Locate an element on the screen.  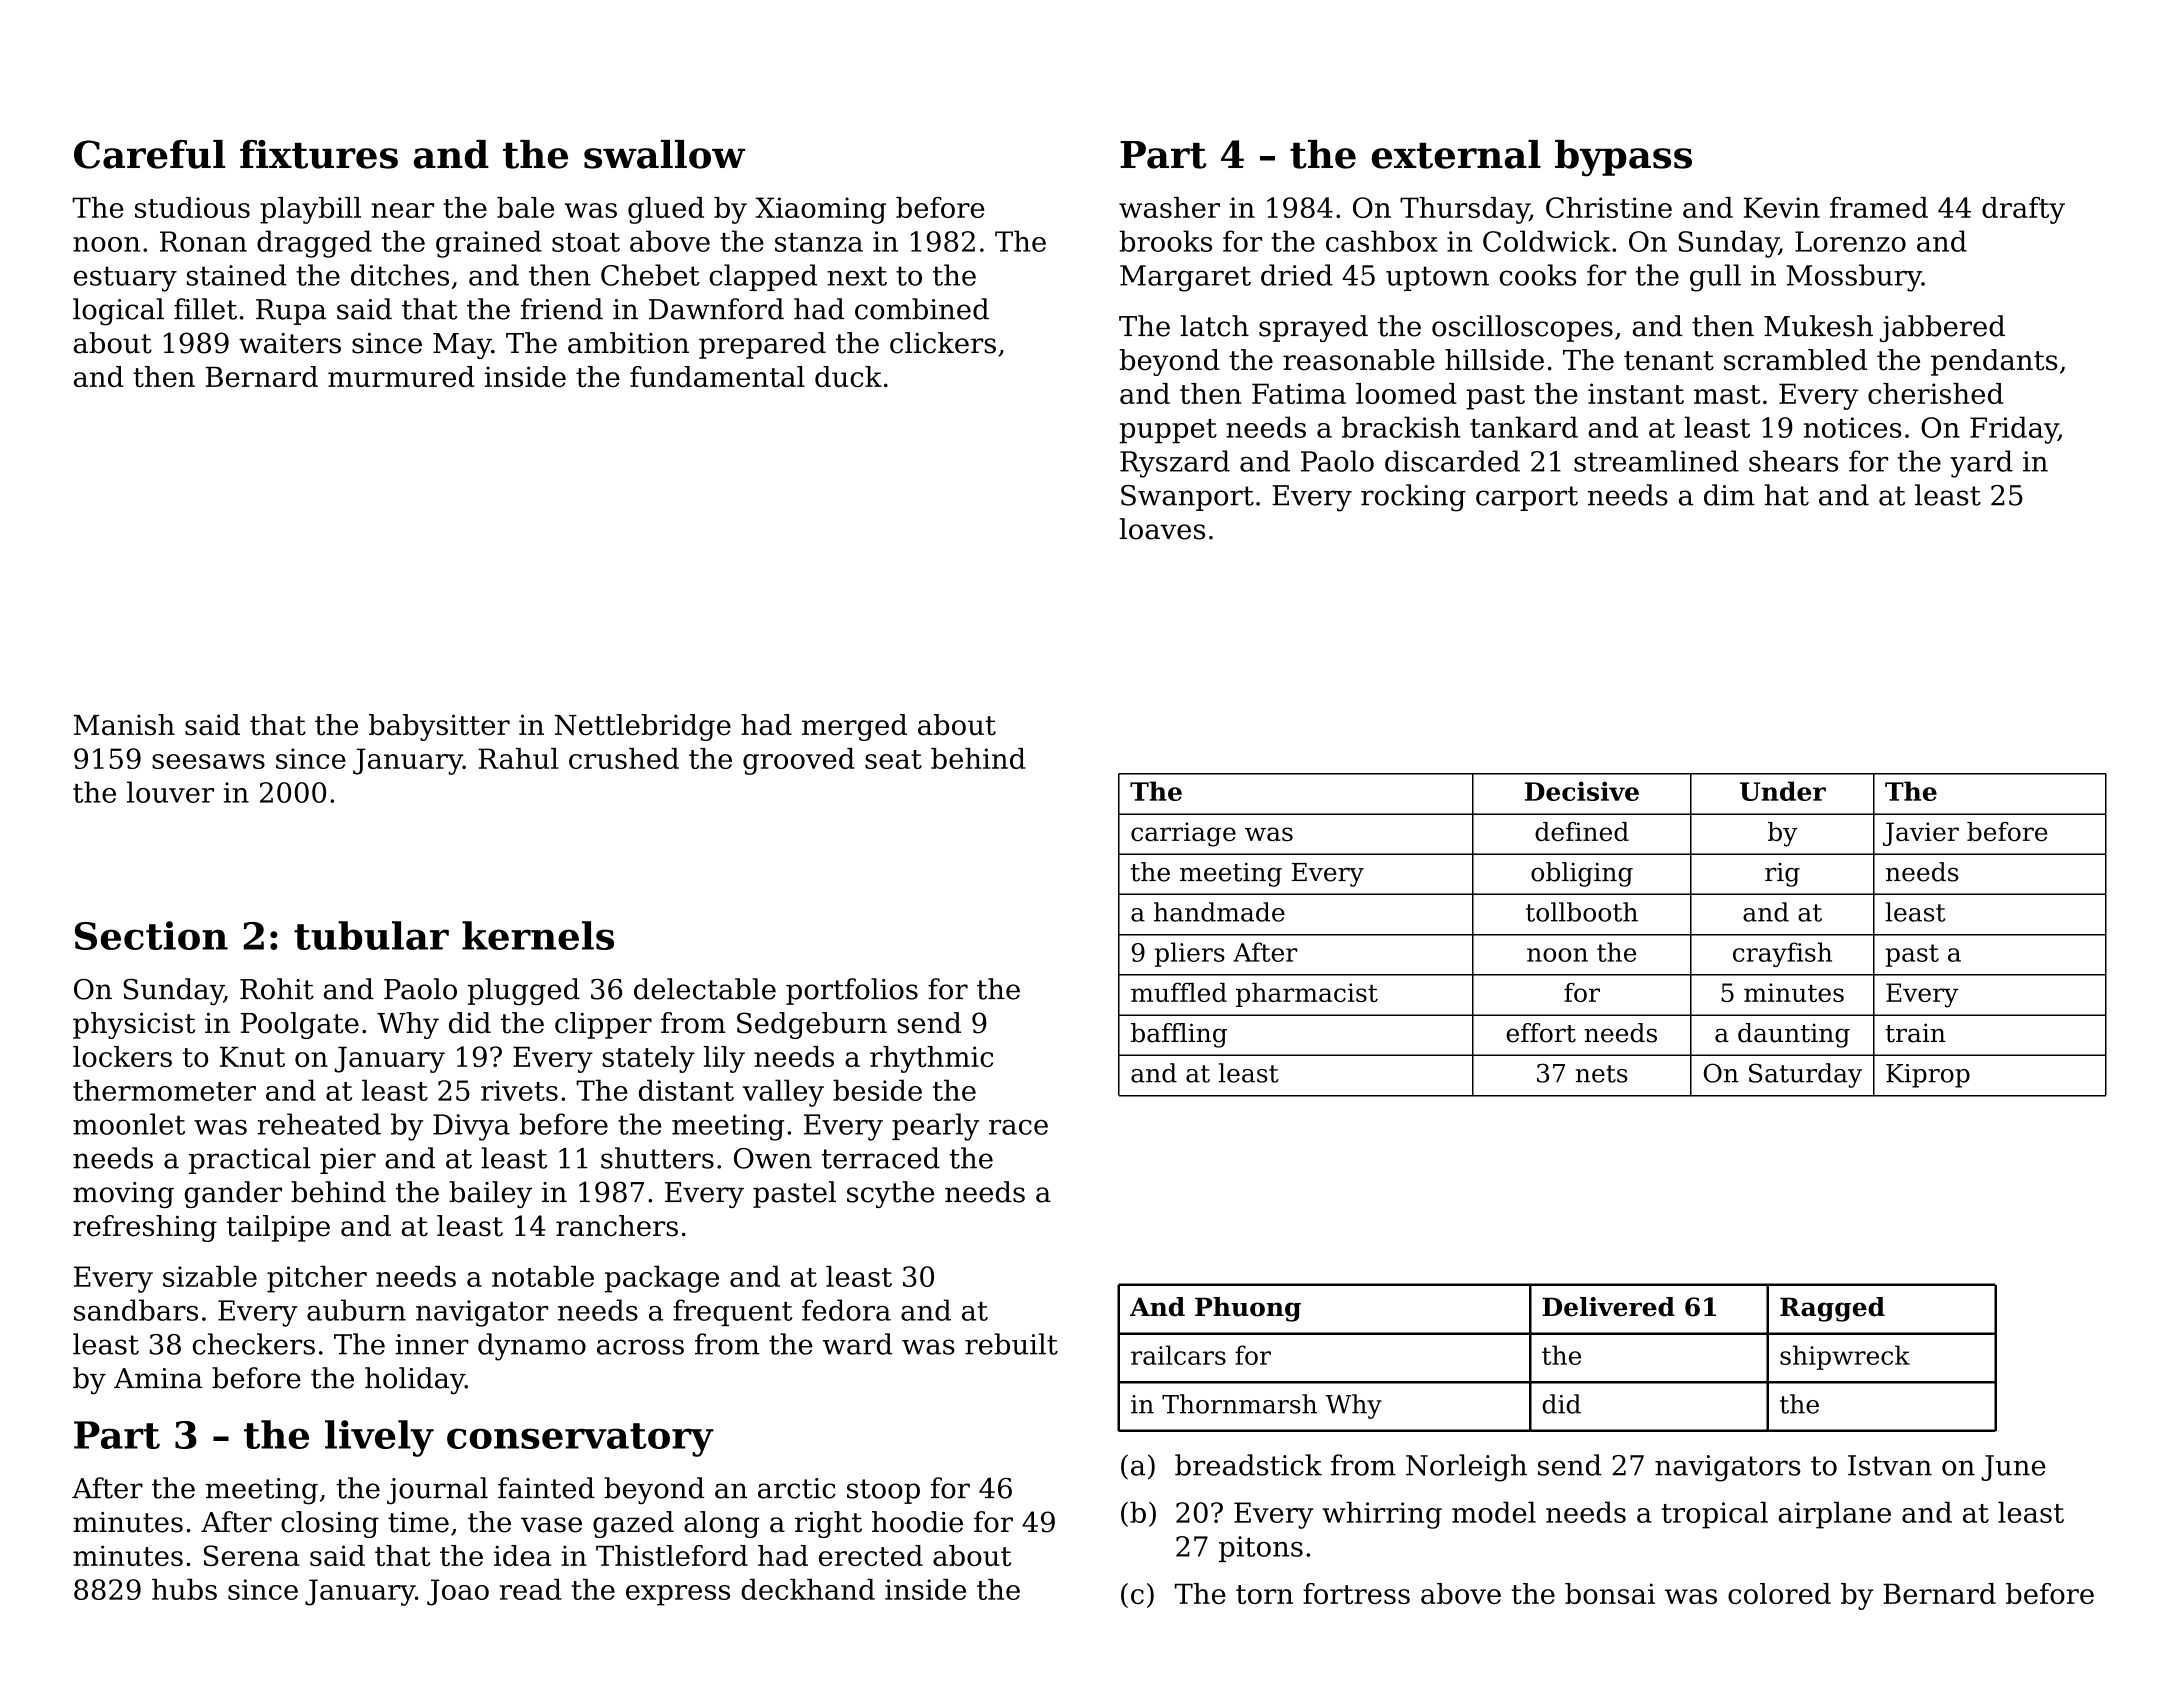
Javier is located at coordinates (1921, 834).
